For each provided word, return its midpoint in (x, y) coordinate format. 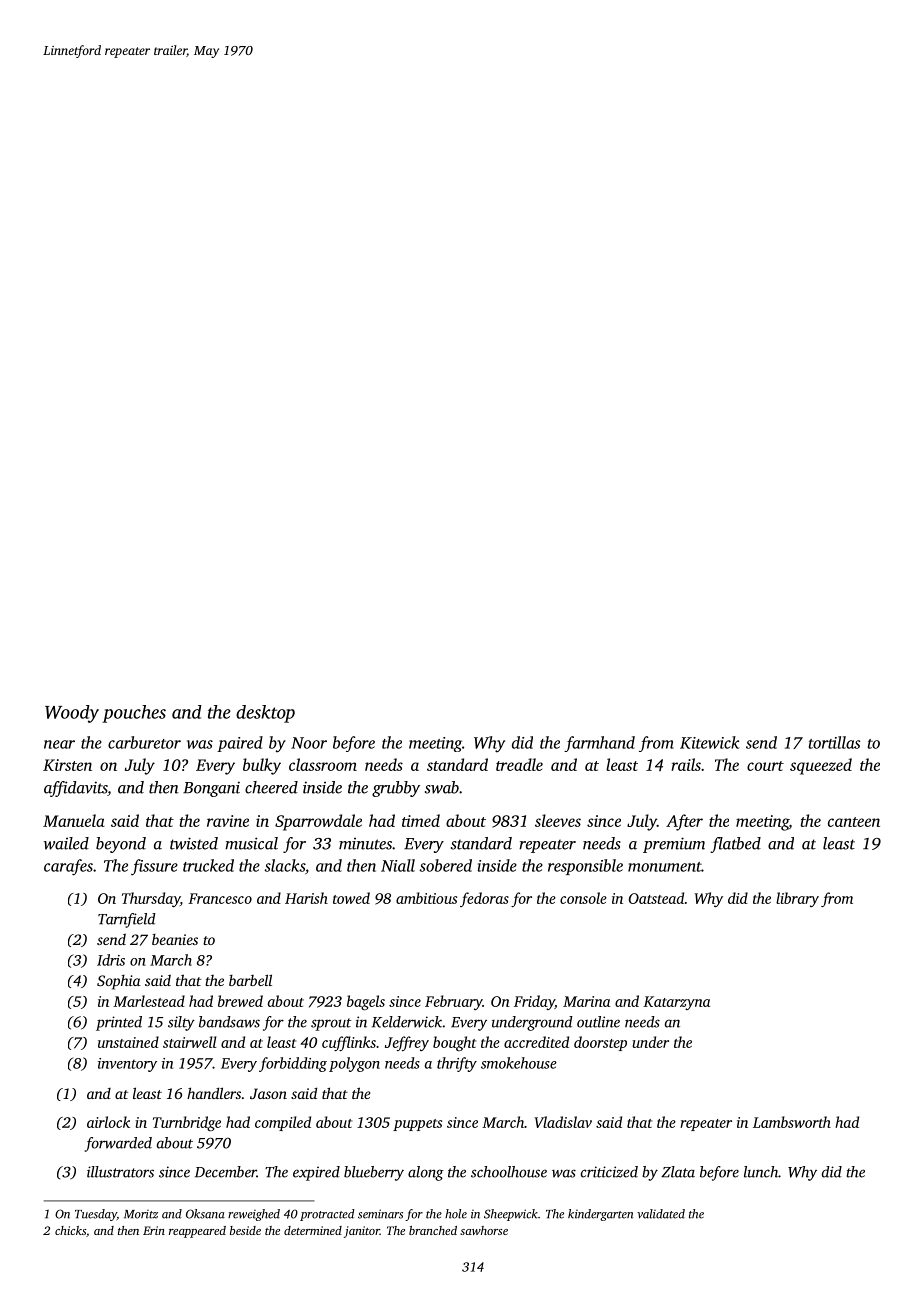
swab (442, 787)
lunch (761, 1172)
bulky (262, 766)
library (797, 899)
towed (351, 898)
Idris (111, 960)
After (684, 822)
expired (316, 1173)
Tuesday (96, 1215)
